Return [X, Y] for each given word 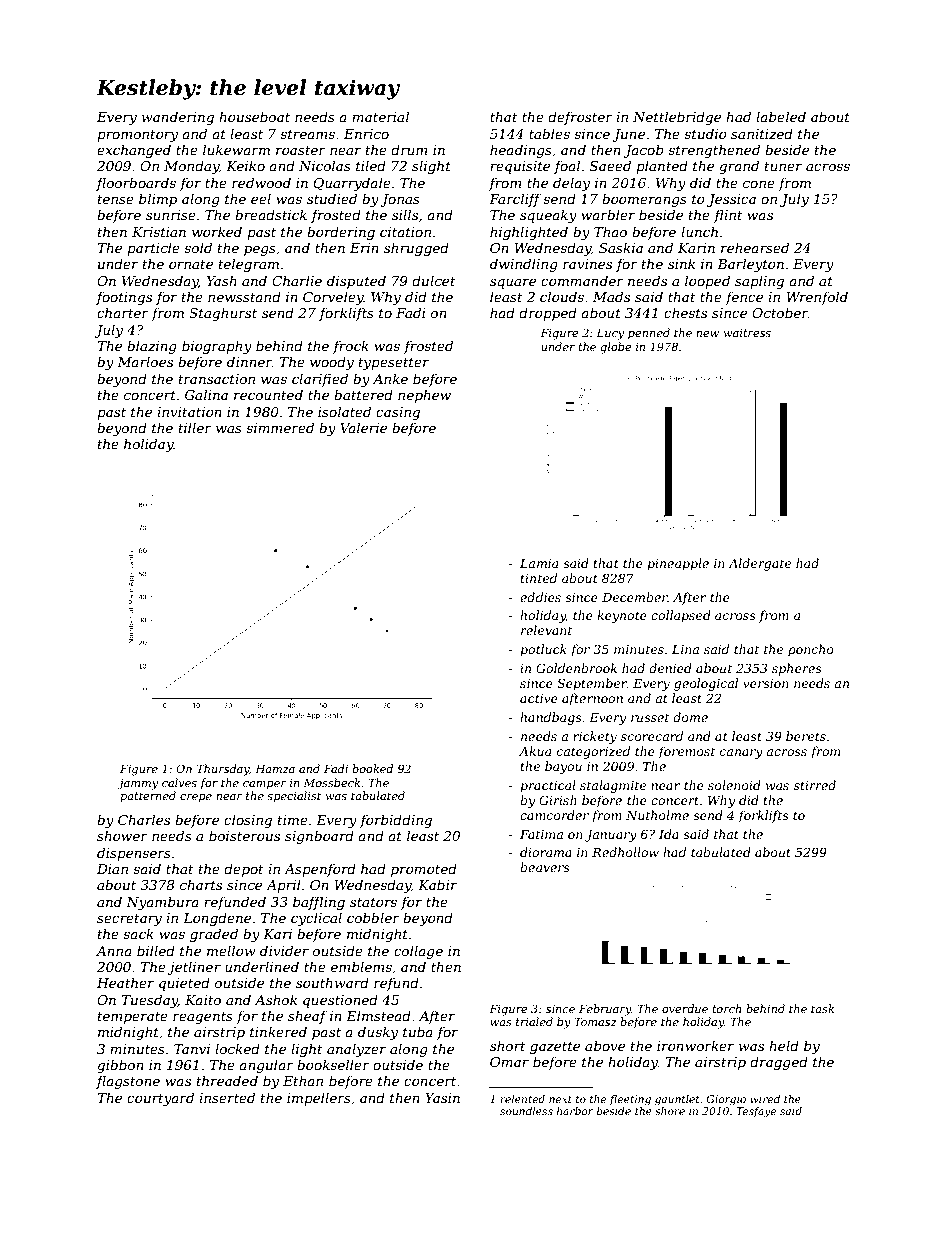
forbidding [396, 821]
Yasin [442, 1098]
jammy [138, 784]
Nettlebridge [677, 118]
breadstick [271, 214]
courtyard [160, 1099]
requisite [520, 167]
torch [726, 1008]
